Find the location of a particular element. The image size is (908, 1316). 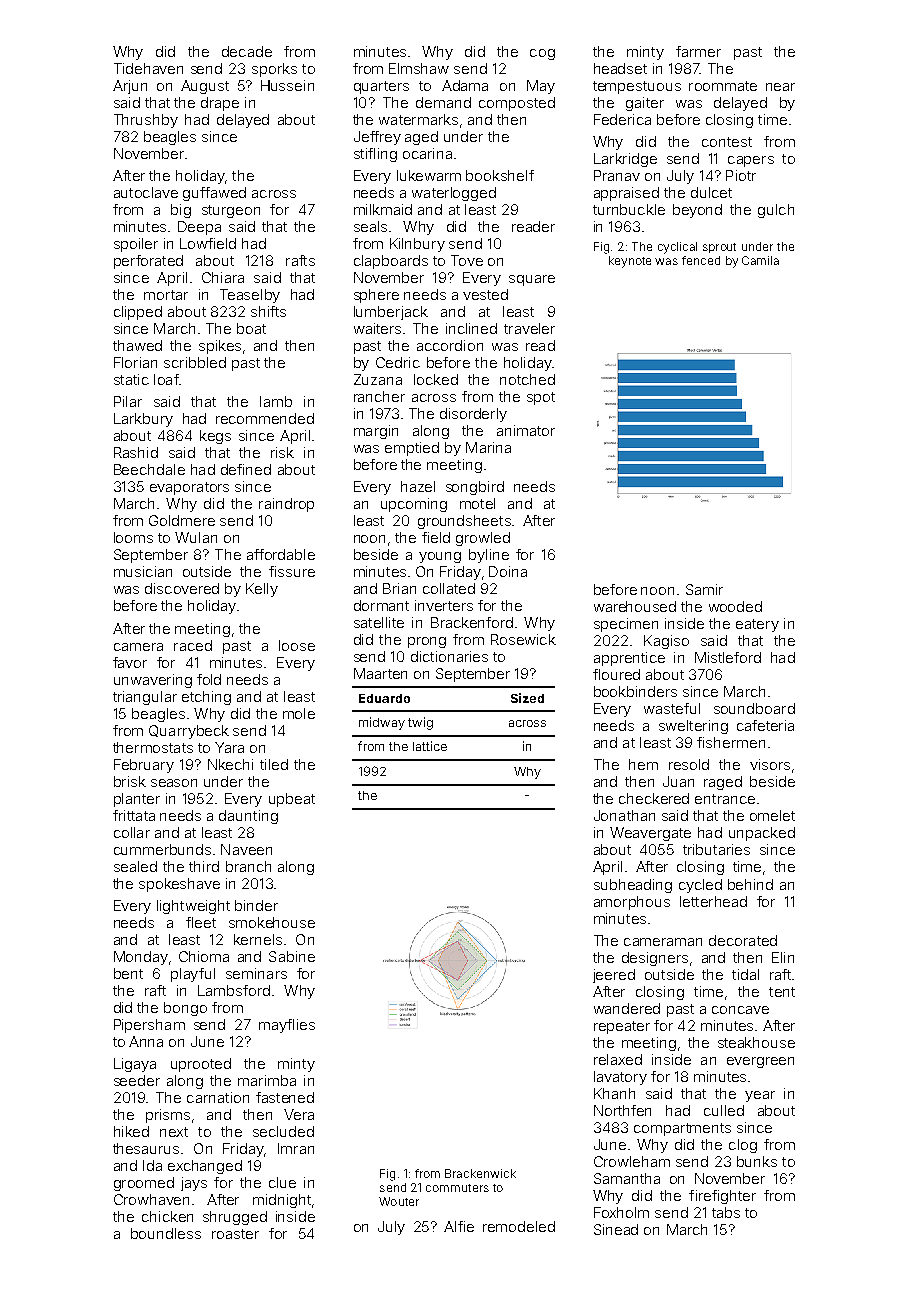

clue is located at coordinates (282, 1182).
